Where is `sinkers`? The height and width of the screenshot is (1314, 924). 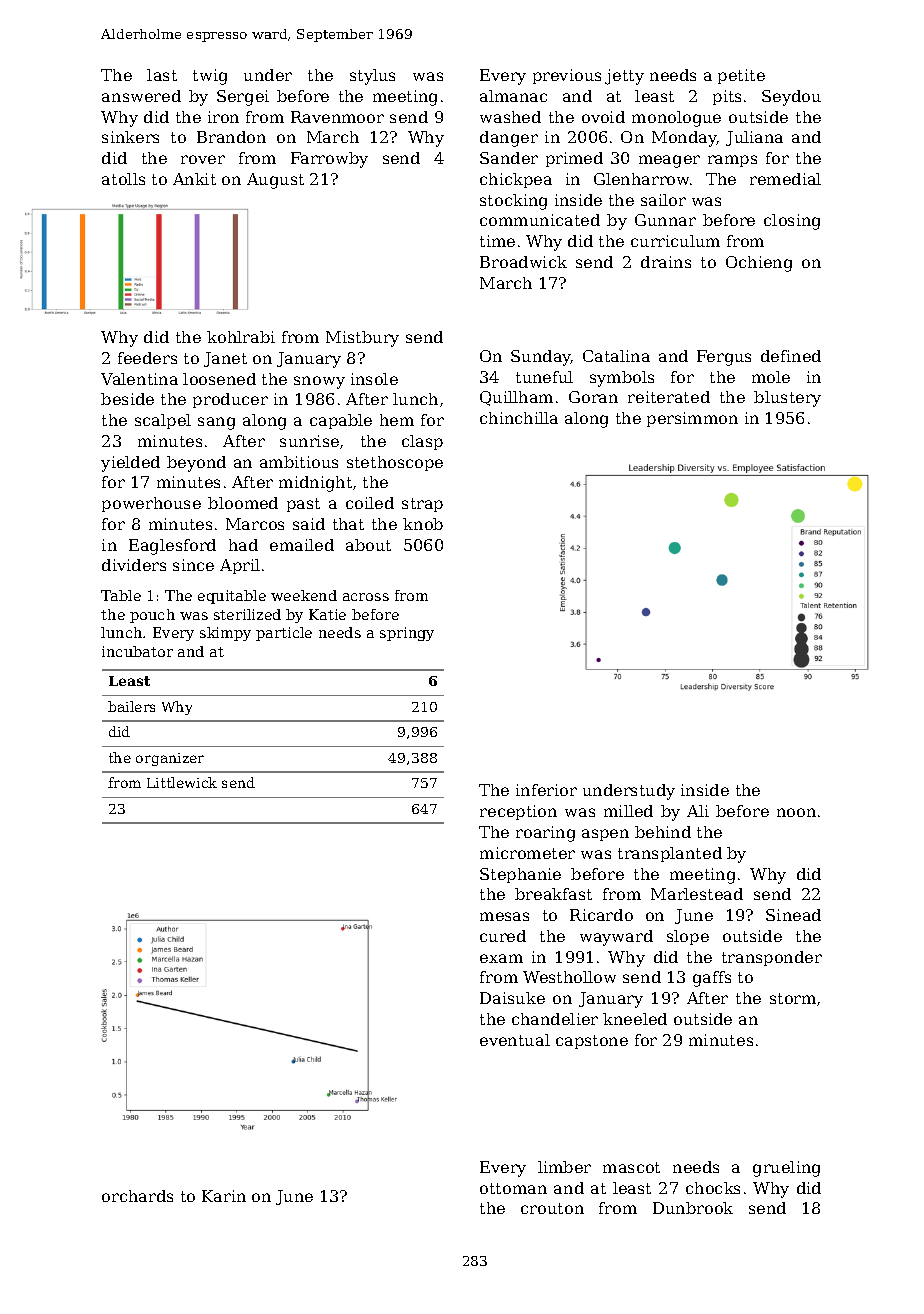
sinkers is located at coordinates (130, 137).
